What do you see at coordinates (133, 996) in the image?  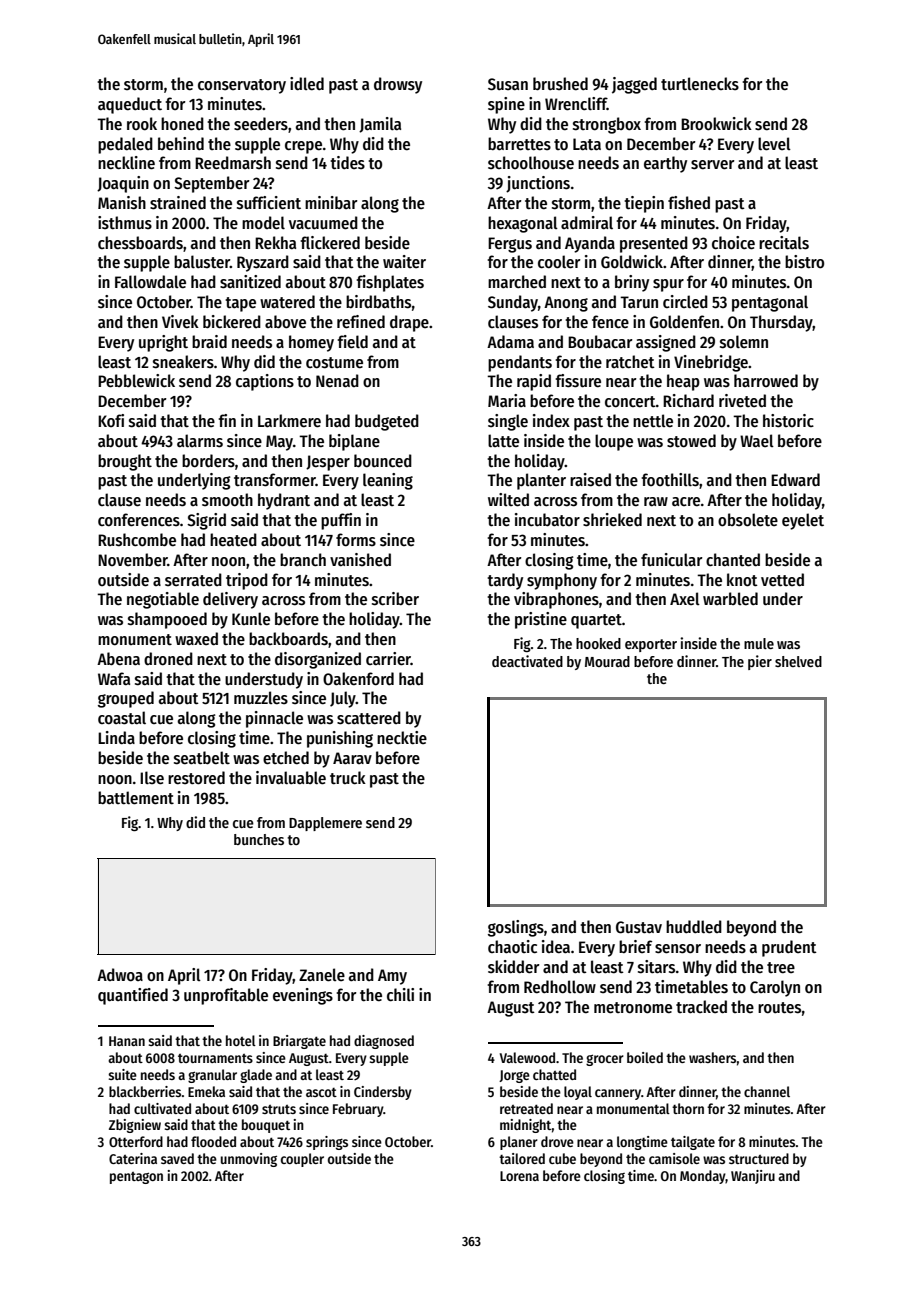 I see `quantified` at bounding box center [133, 996].
